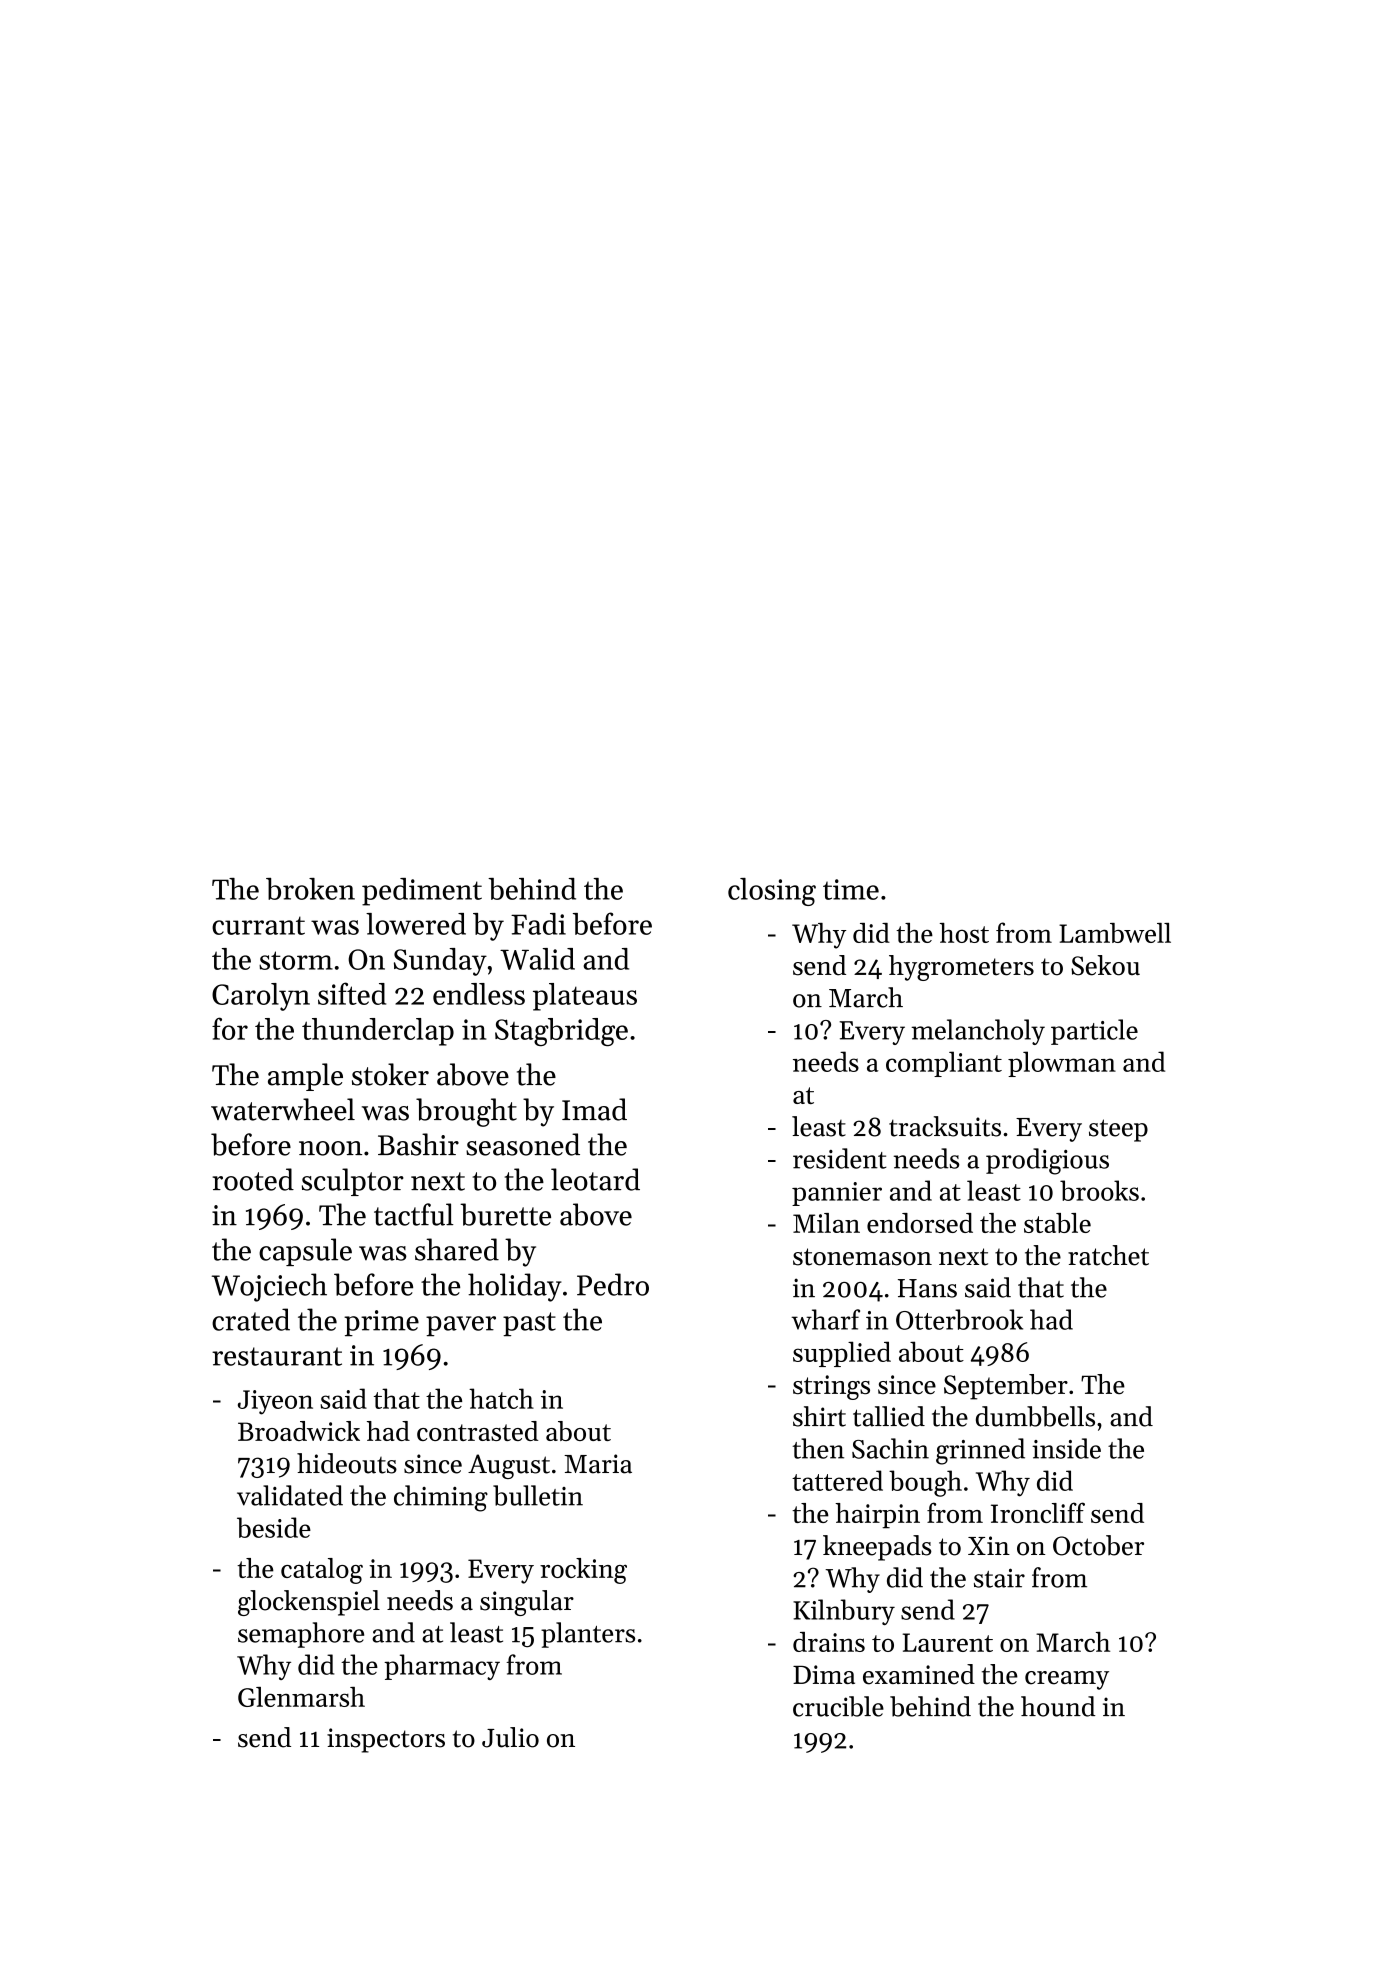 The width and height of the image is (1386, 1969). What do you see at coordinates (1058, 1706) in the image?
I see `hound` at bounding box center [1058, 1706].
